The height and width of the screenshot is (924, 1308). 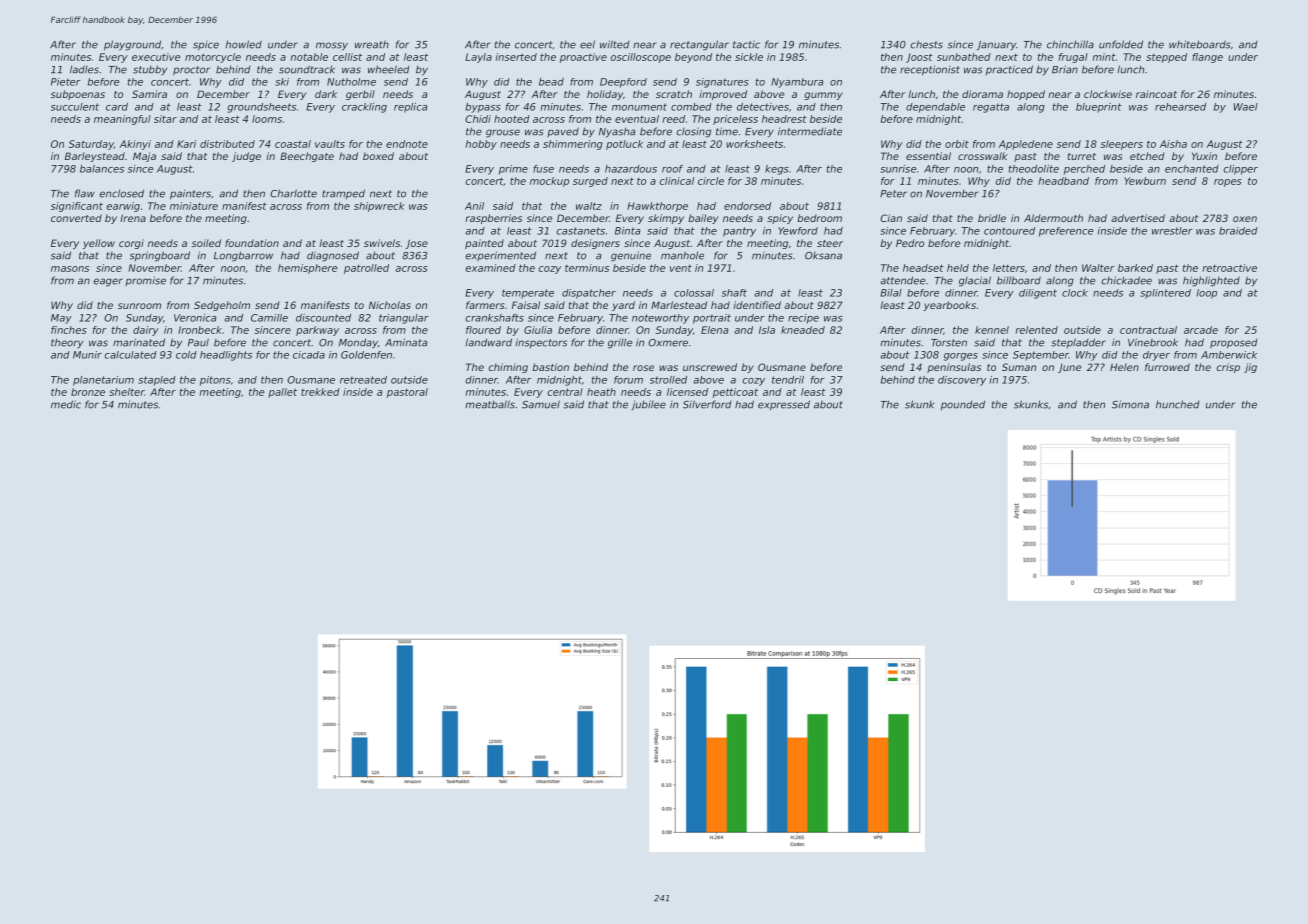 I want to click on Akinyi, so click(x=135, y=145).
